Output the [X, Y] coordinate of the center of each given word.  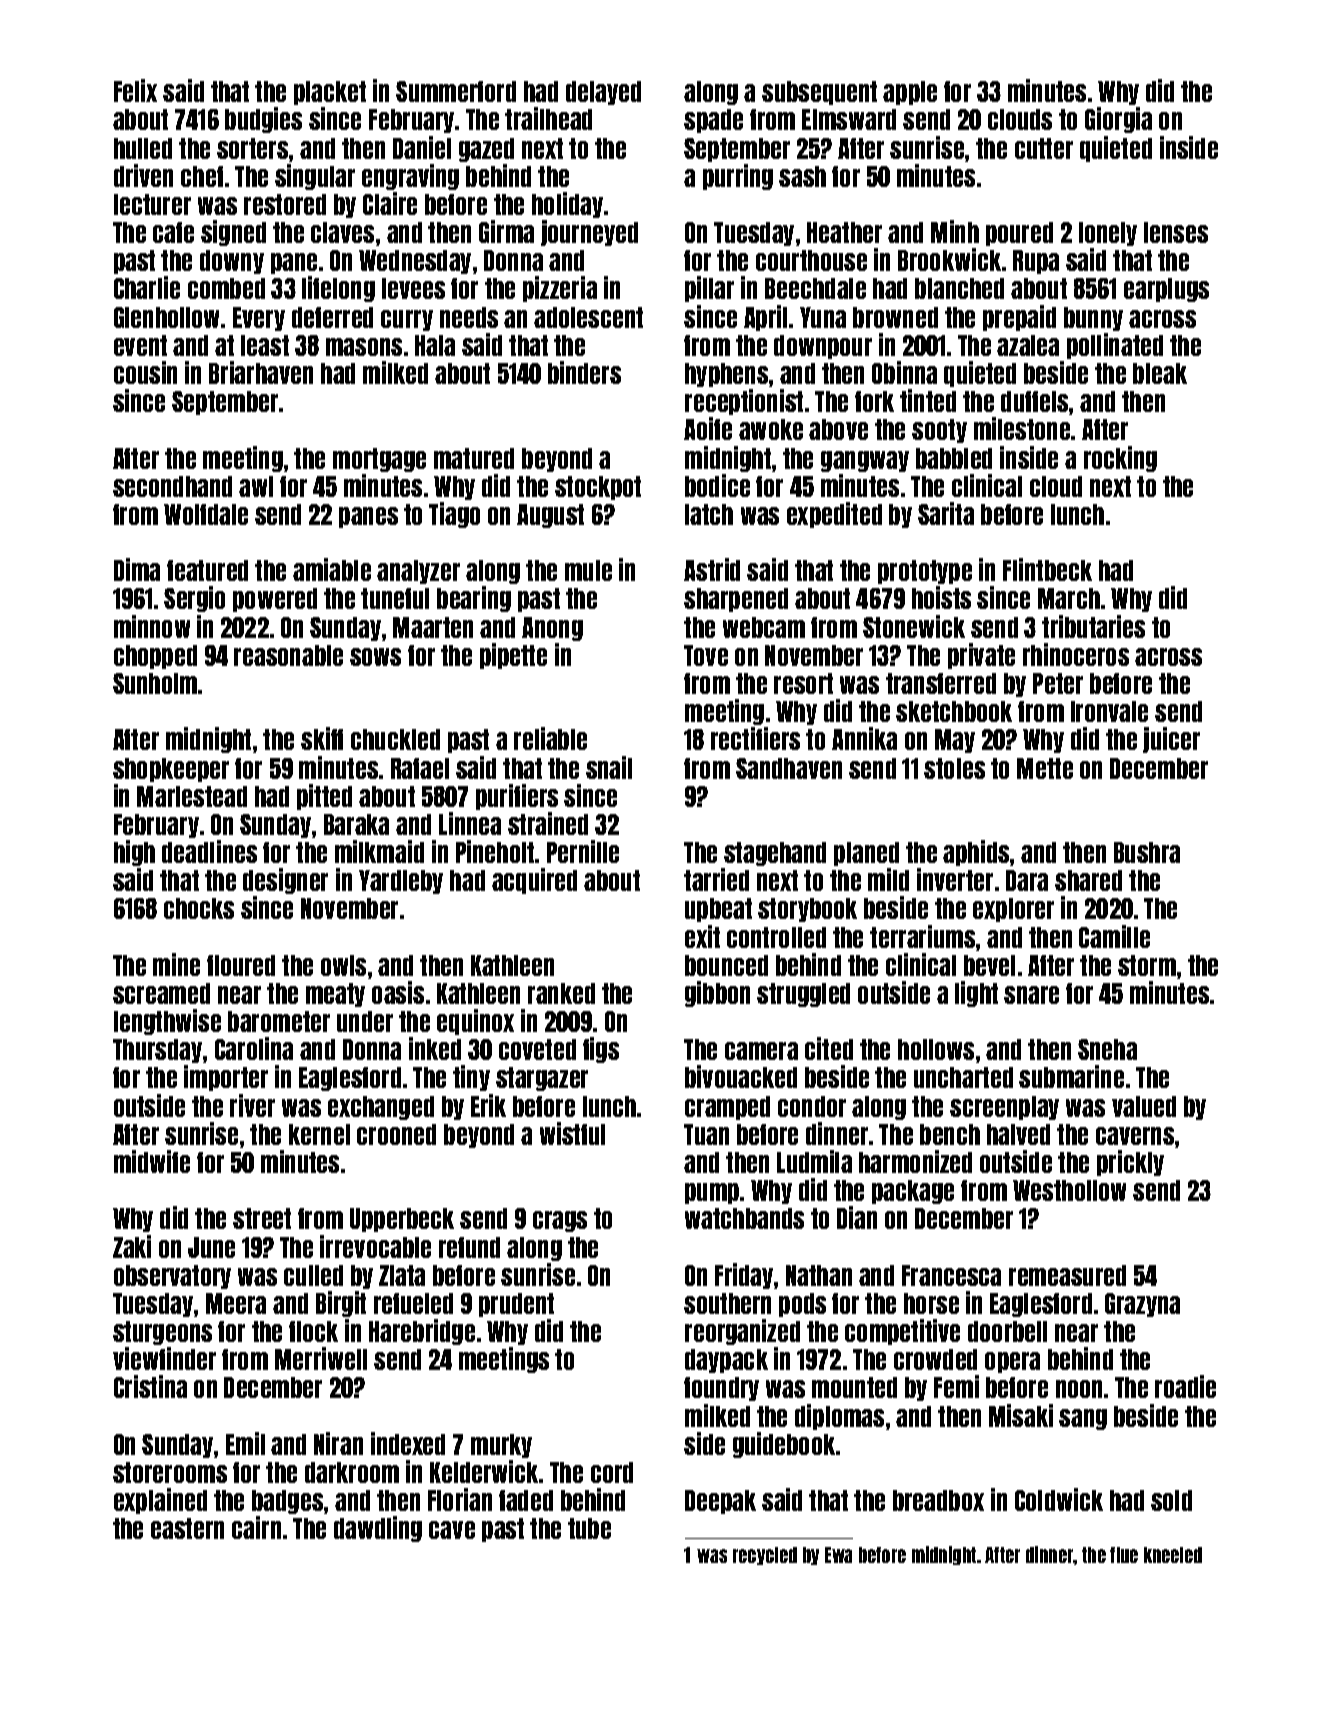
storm [1147, 965]
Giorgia [1118, 120]
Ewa [838, 1555]
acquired [534, 881]
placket [330, 93]
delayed [603, 93]
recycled [765, 1556]
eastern [187, 1528]
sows [375, 657]
